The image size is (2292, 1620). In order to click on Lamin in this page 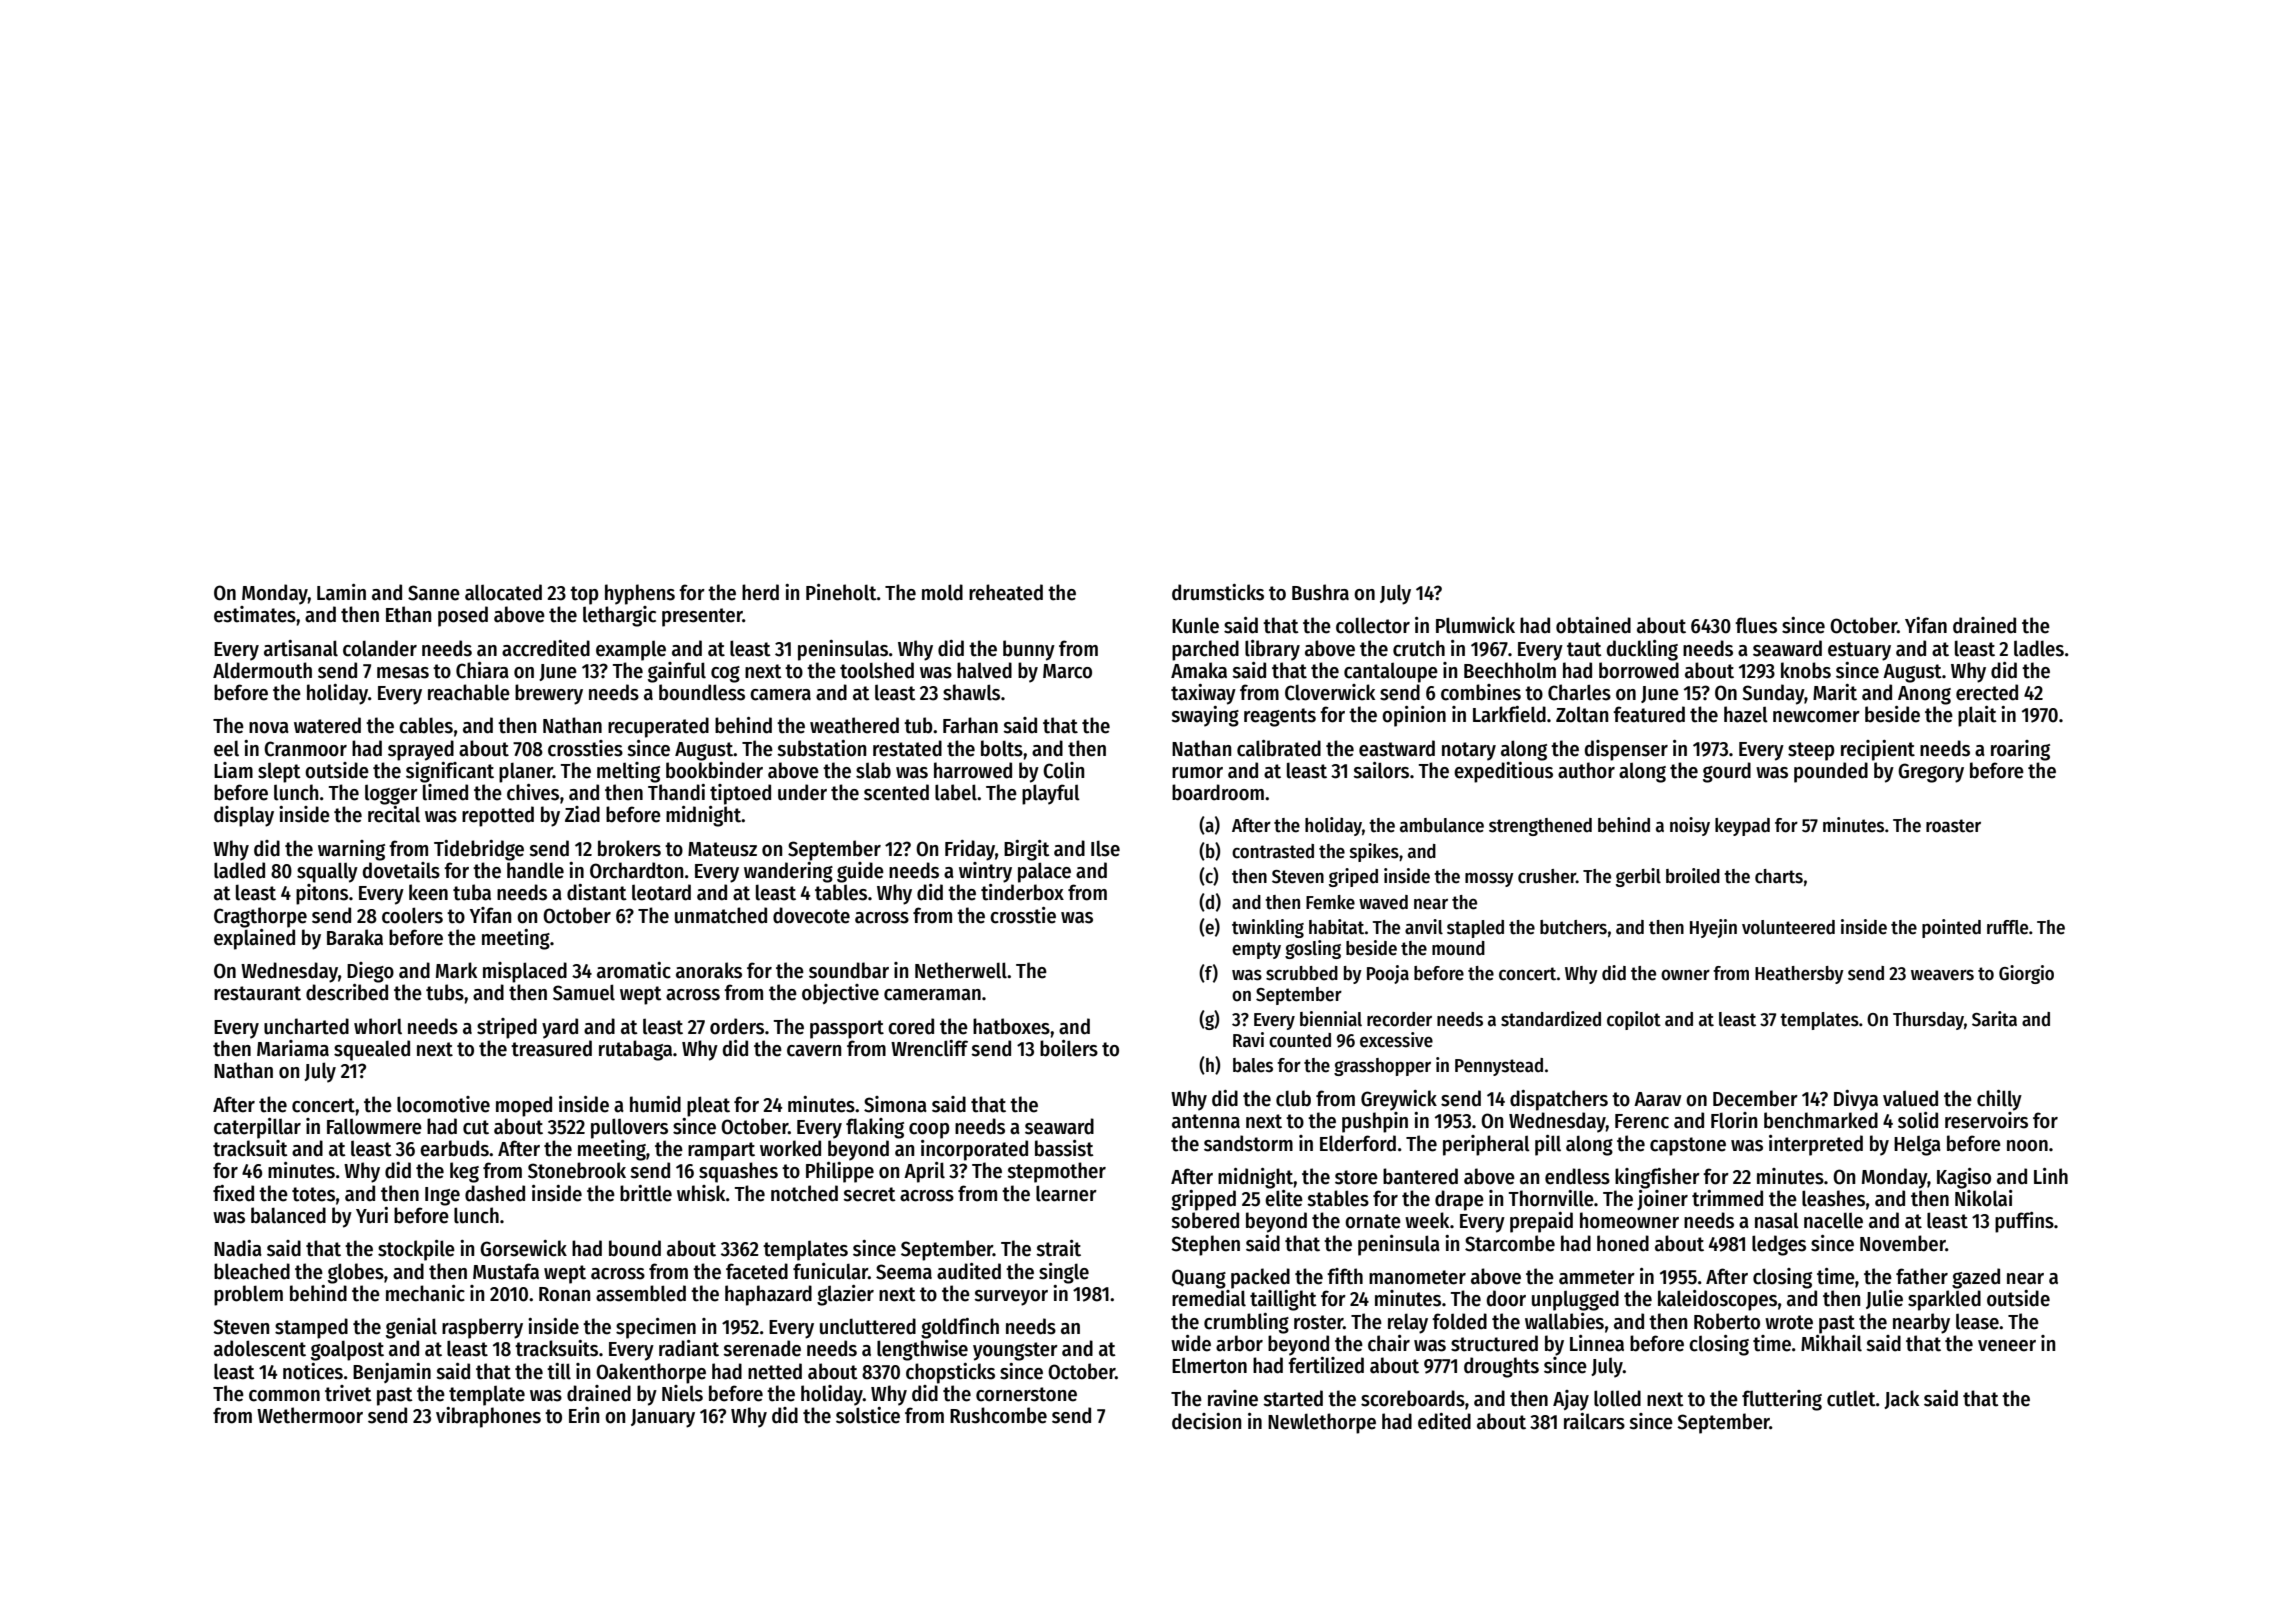, I will do `click(341, 592)`.
